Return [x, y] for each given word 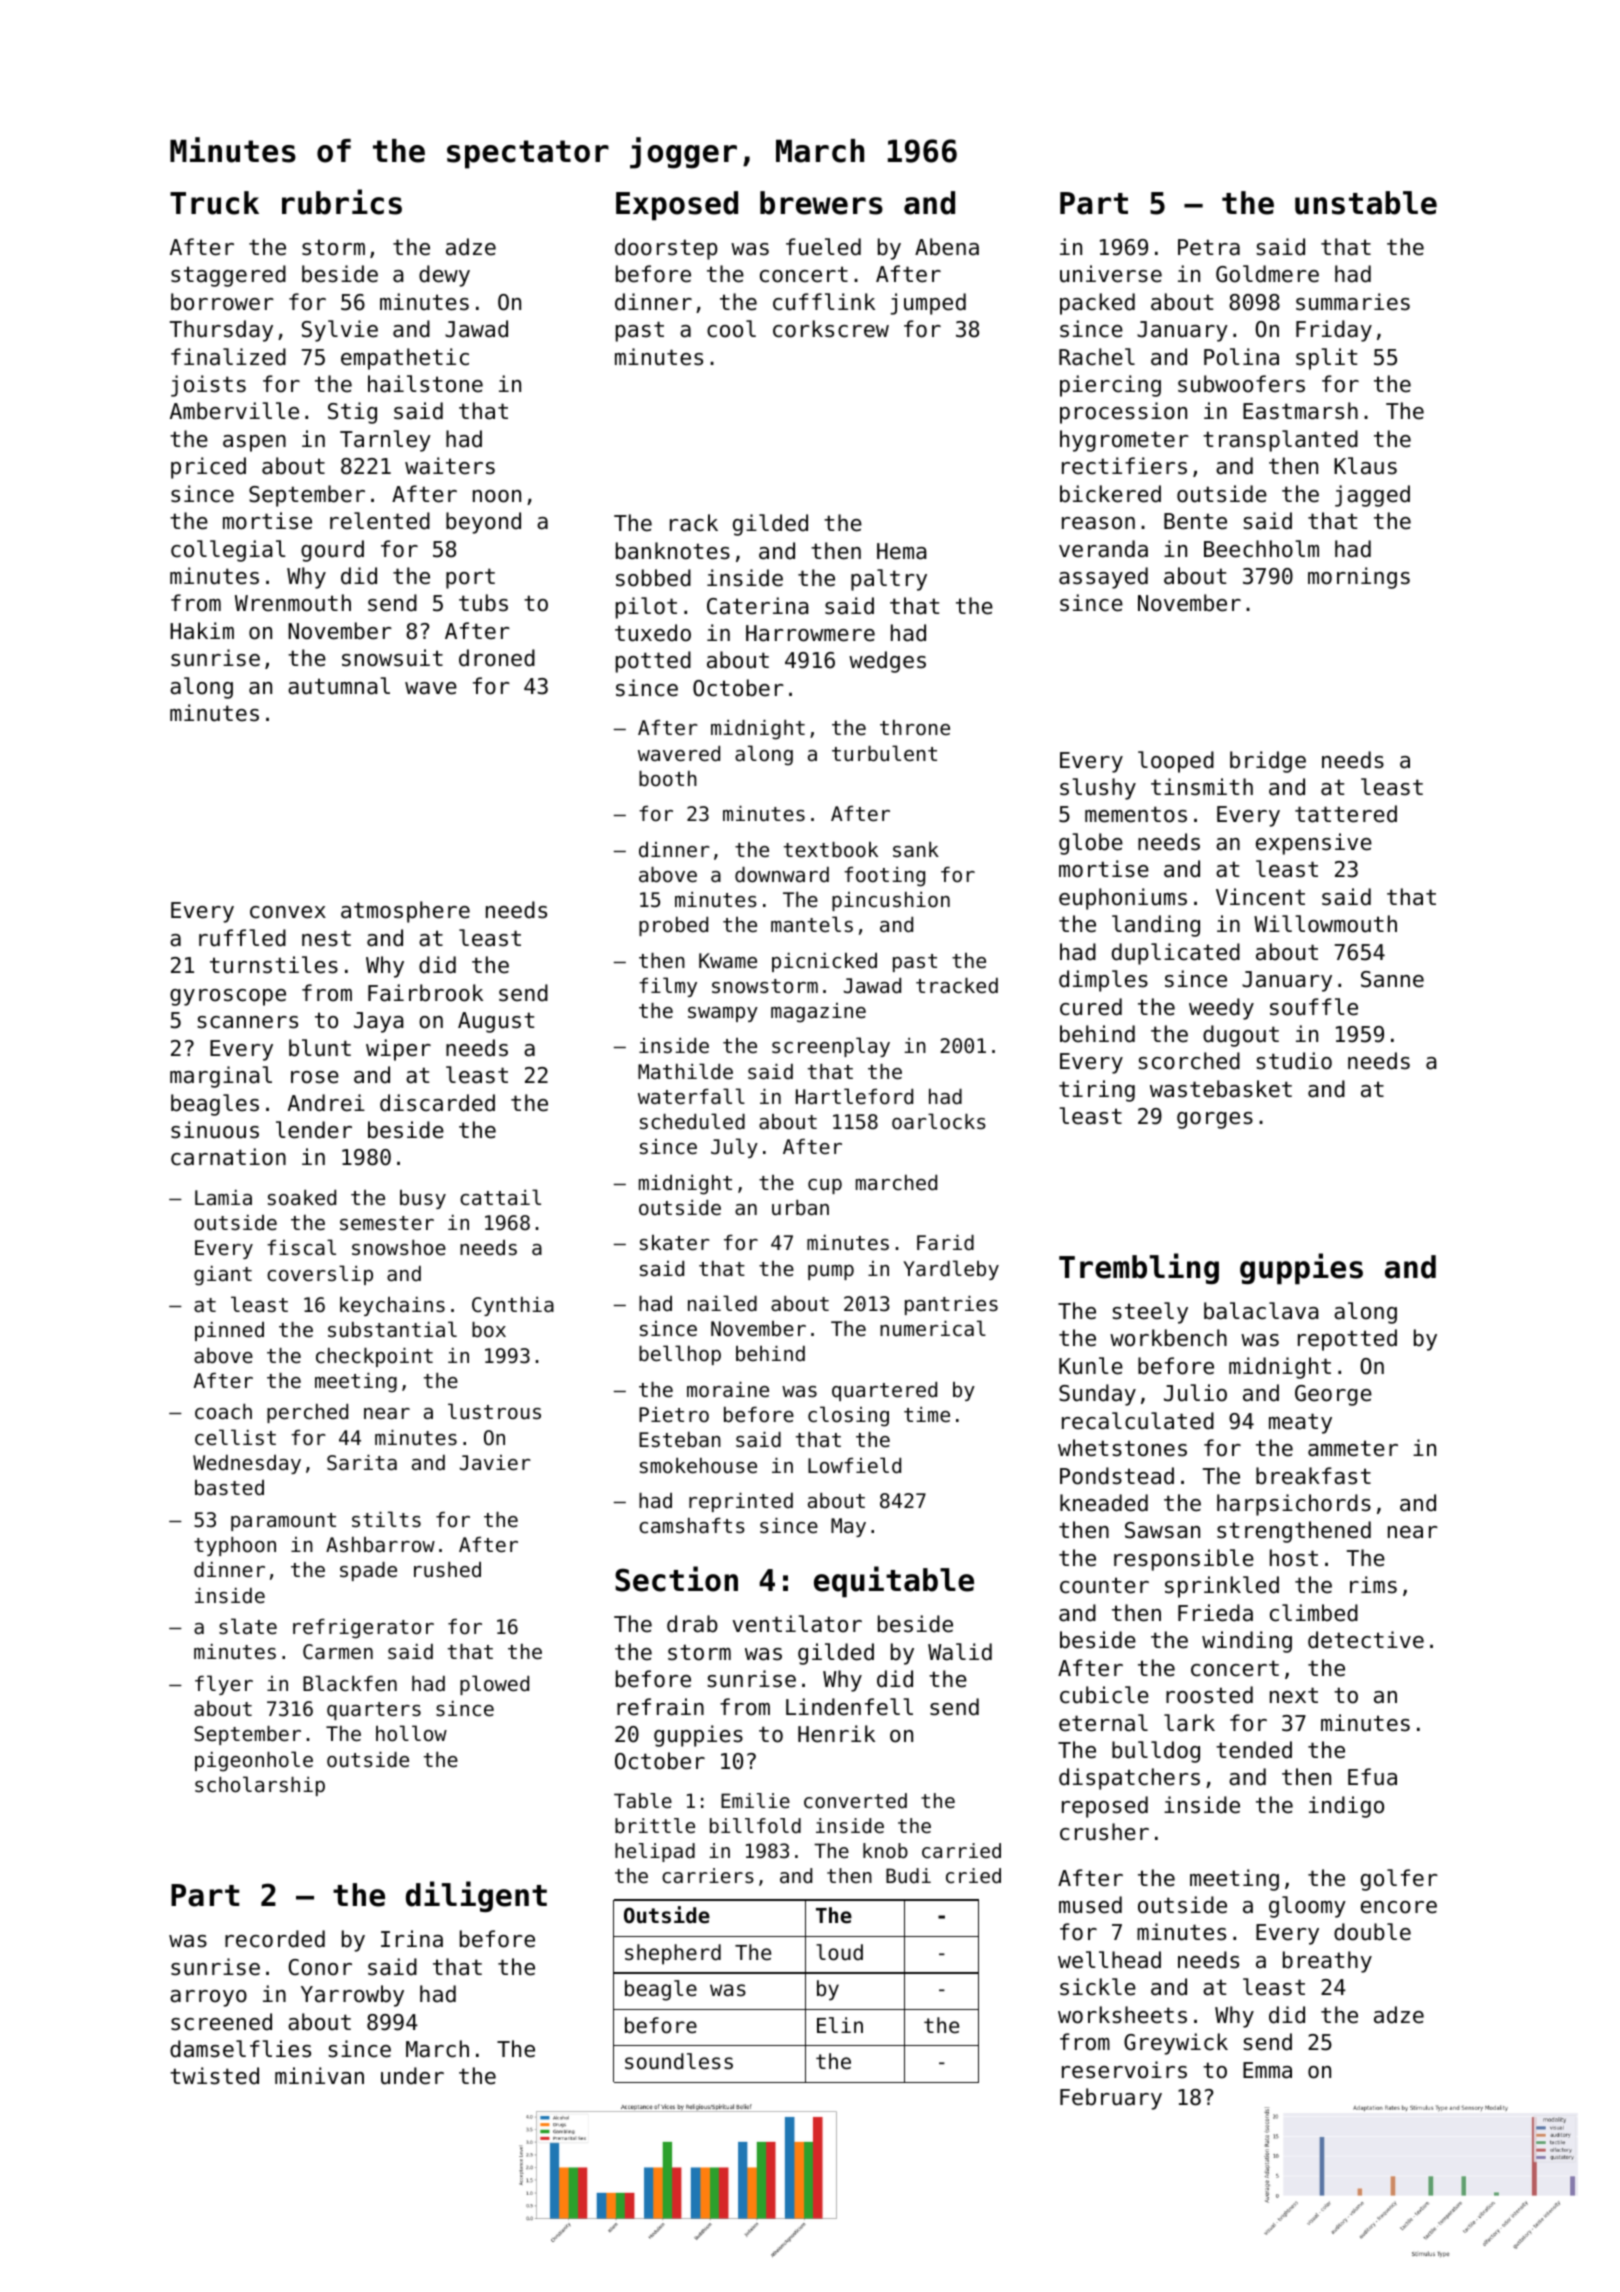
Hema [902, 551]
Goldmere [1267, 274]
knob [885, 1850]
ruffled [242, 938]
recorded [275, 1939]
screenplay [831, 1047]
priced [208, 468]
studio [1294, 1061]
